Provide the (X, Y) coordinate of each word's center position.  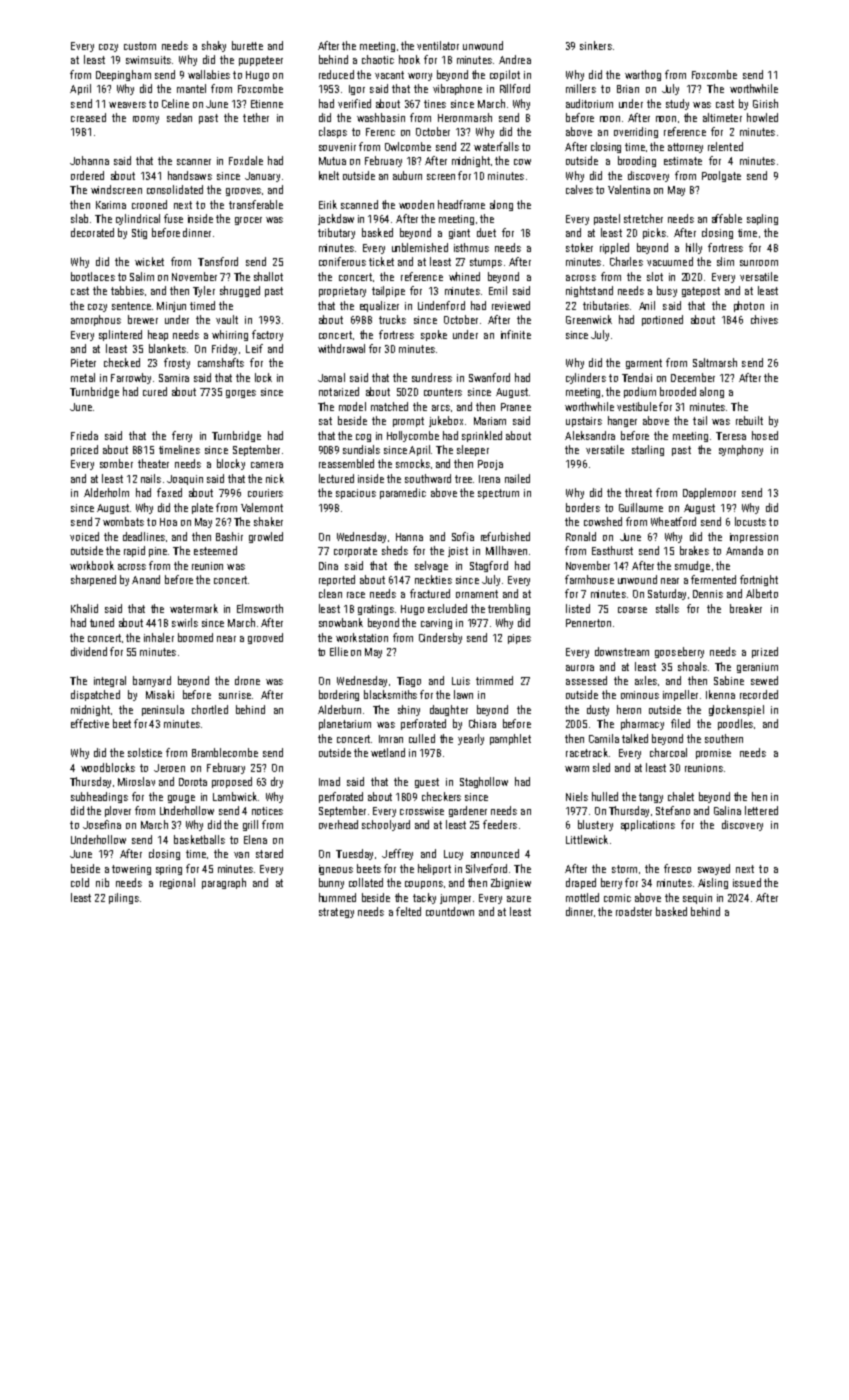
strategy (336, 913)
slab (79, 218)
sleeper (473, 450)
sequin (697, 899)
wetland (388, 752)
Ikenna (720, 694)
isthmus (471, 247)
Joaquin (185, 480)
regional (177, 883)
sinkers (596, 45)
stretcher (643, 218)
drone (247, 680)
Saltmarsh (715, 362)
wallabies (209, 74)
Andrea (515, 59)
